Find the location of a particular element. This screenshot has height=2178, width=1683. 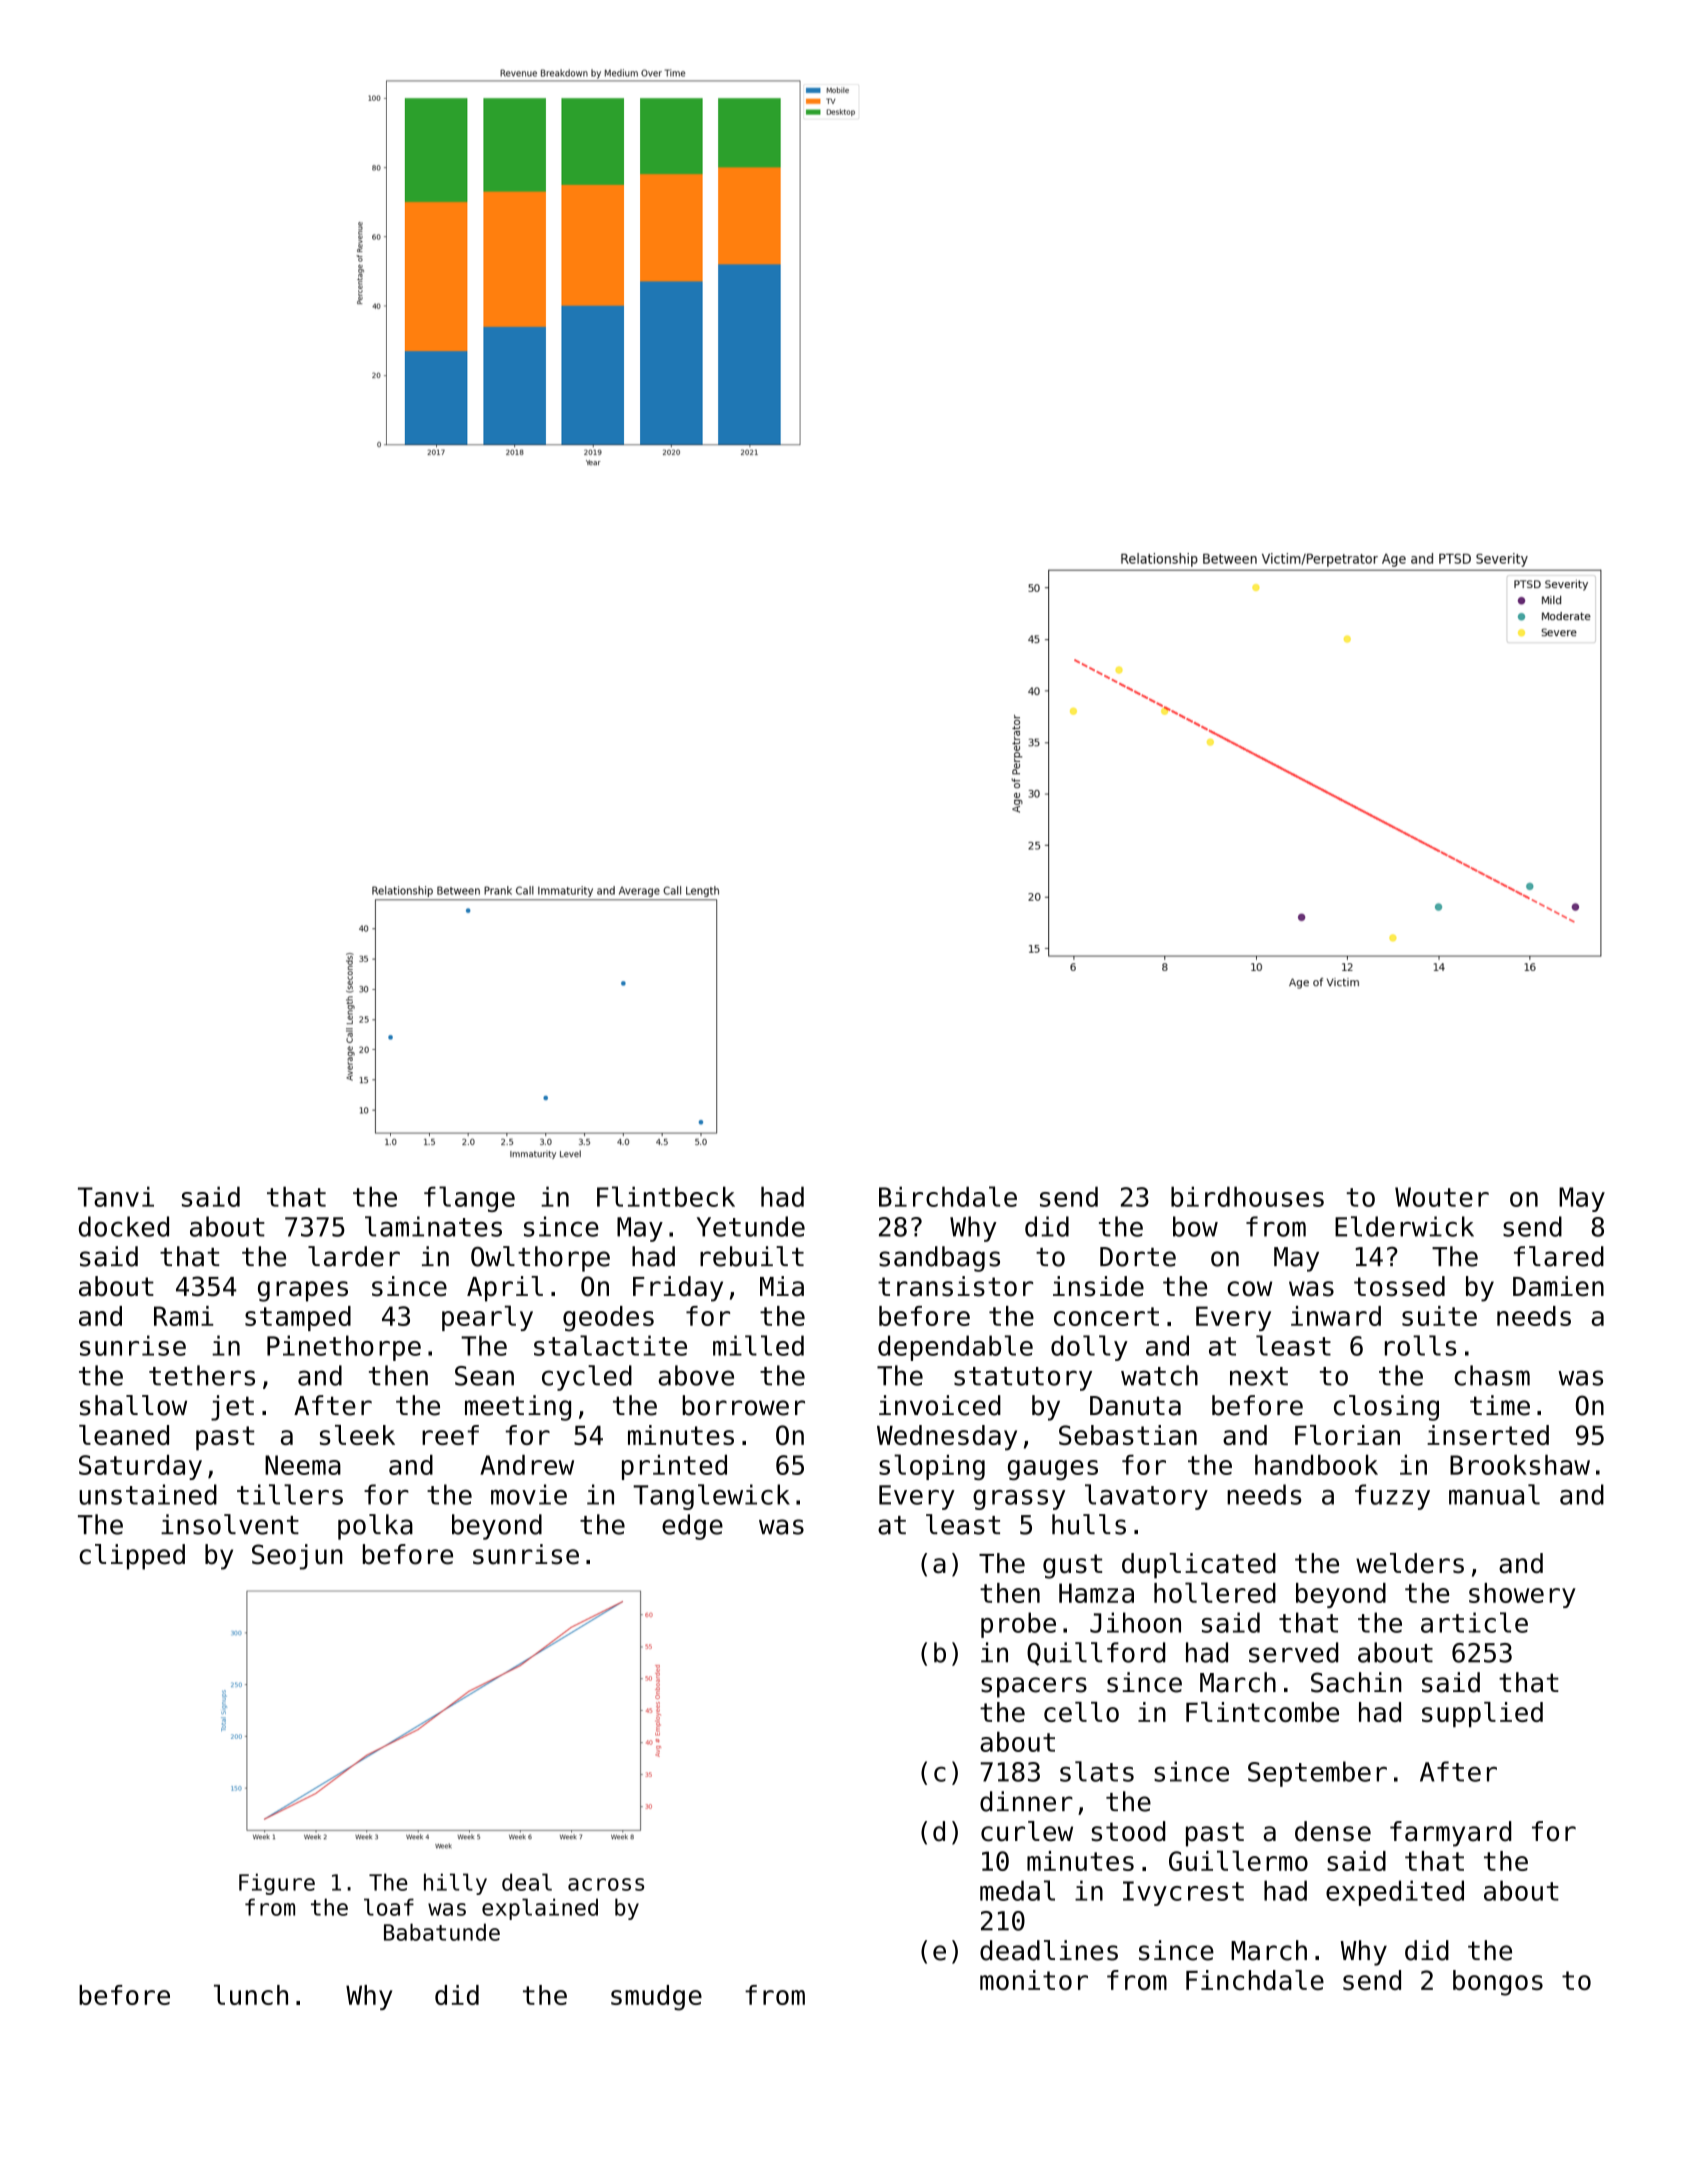

Yetunde is located at coordinates (751, 1226).
